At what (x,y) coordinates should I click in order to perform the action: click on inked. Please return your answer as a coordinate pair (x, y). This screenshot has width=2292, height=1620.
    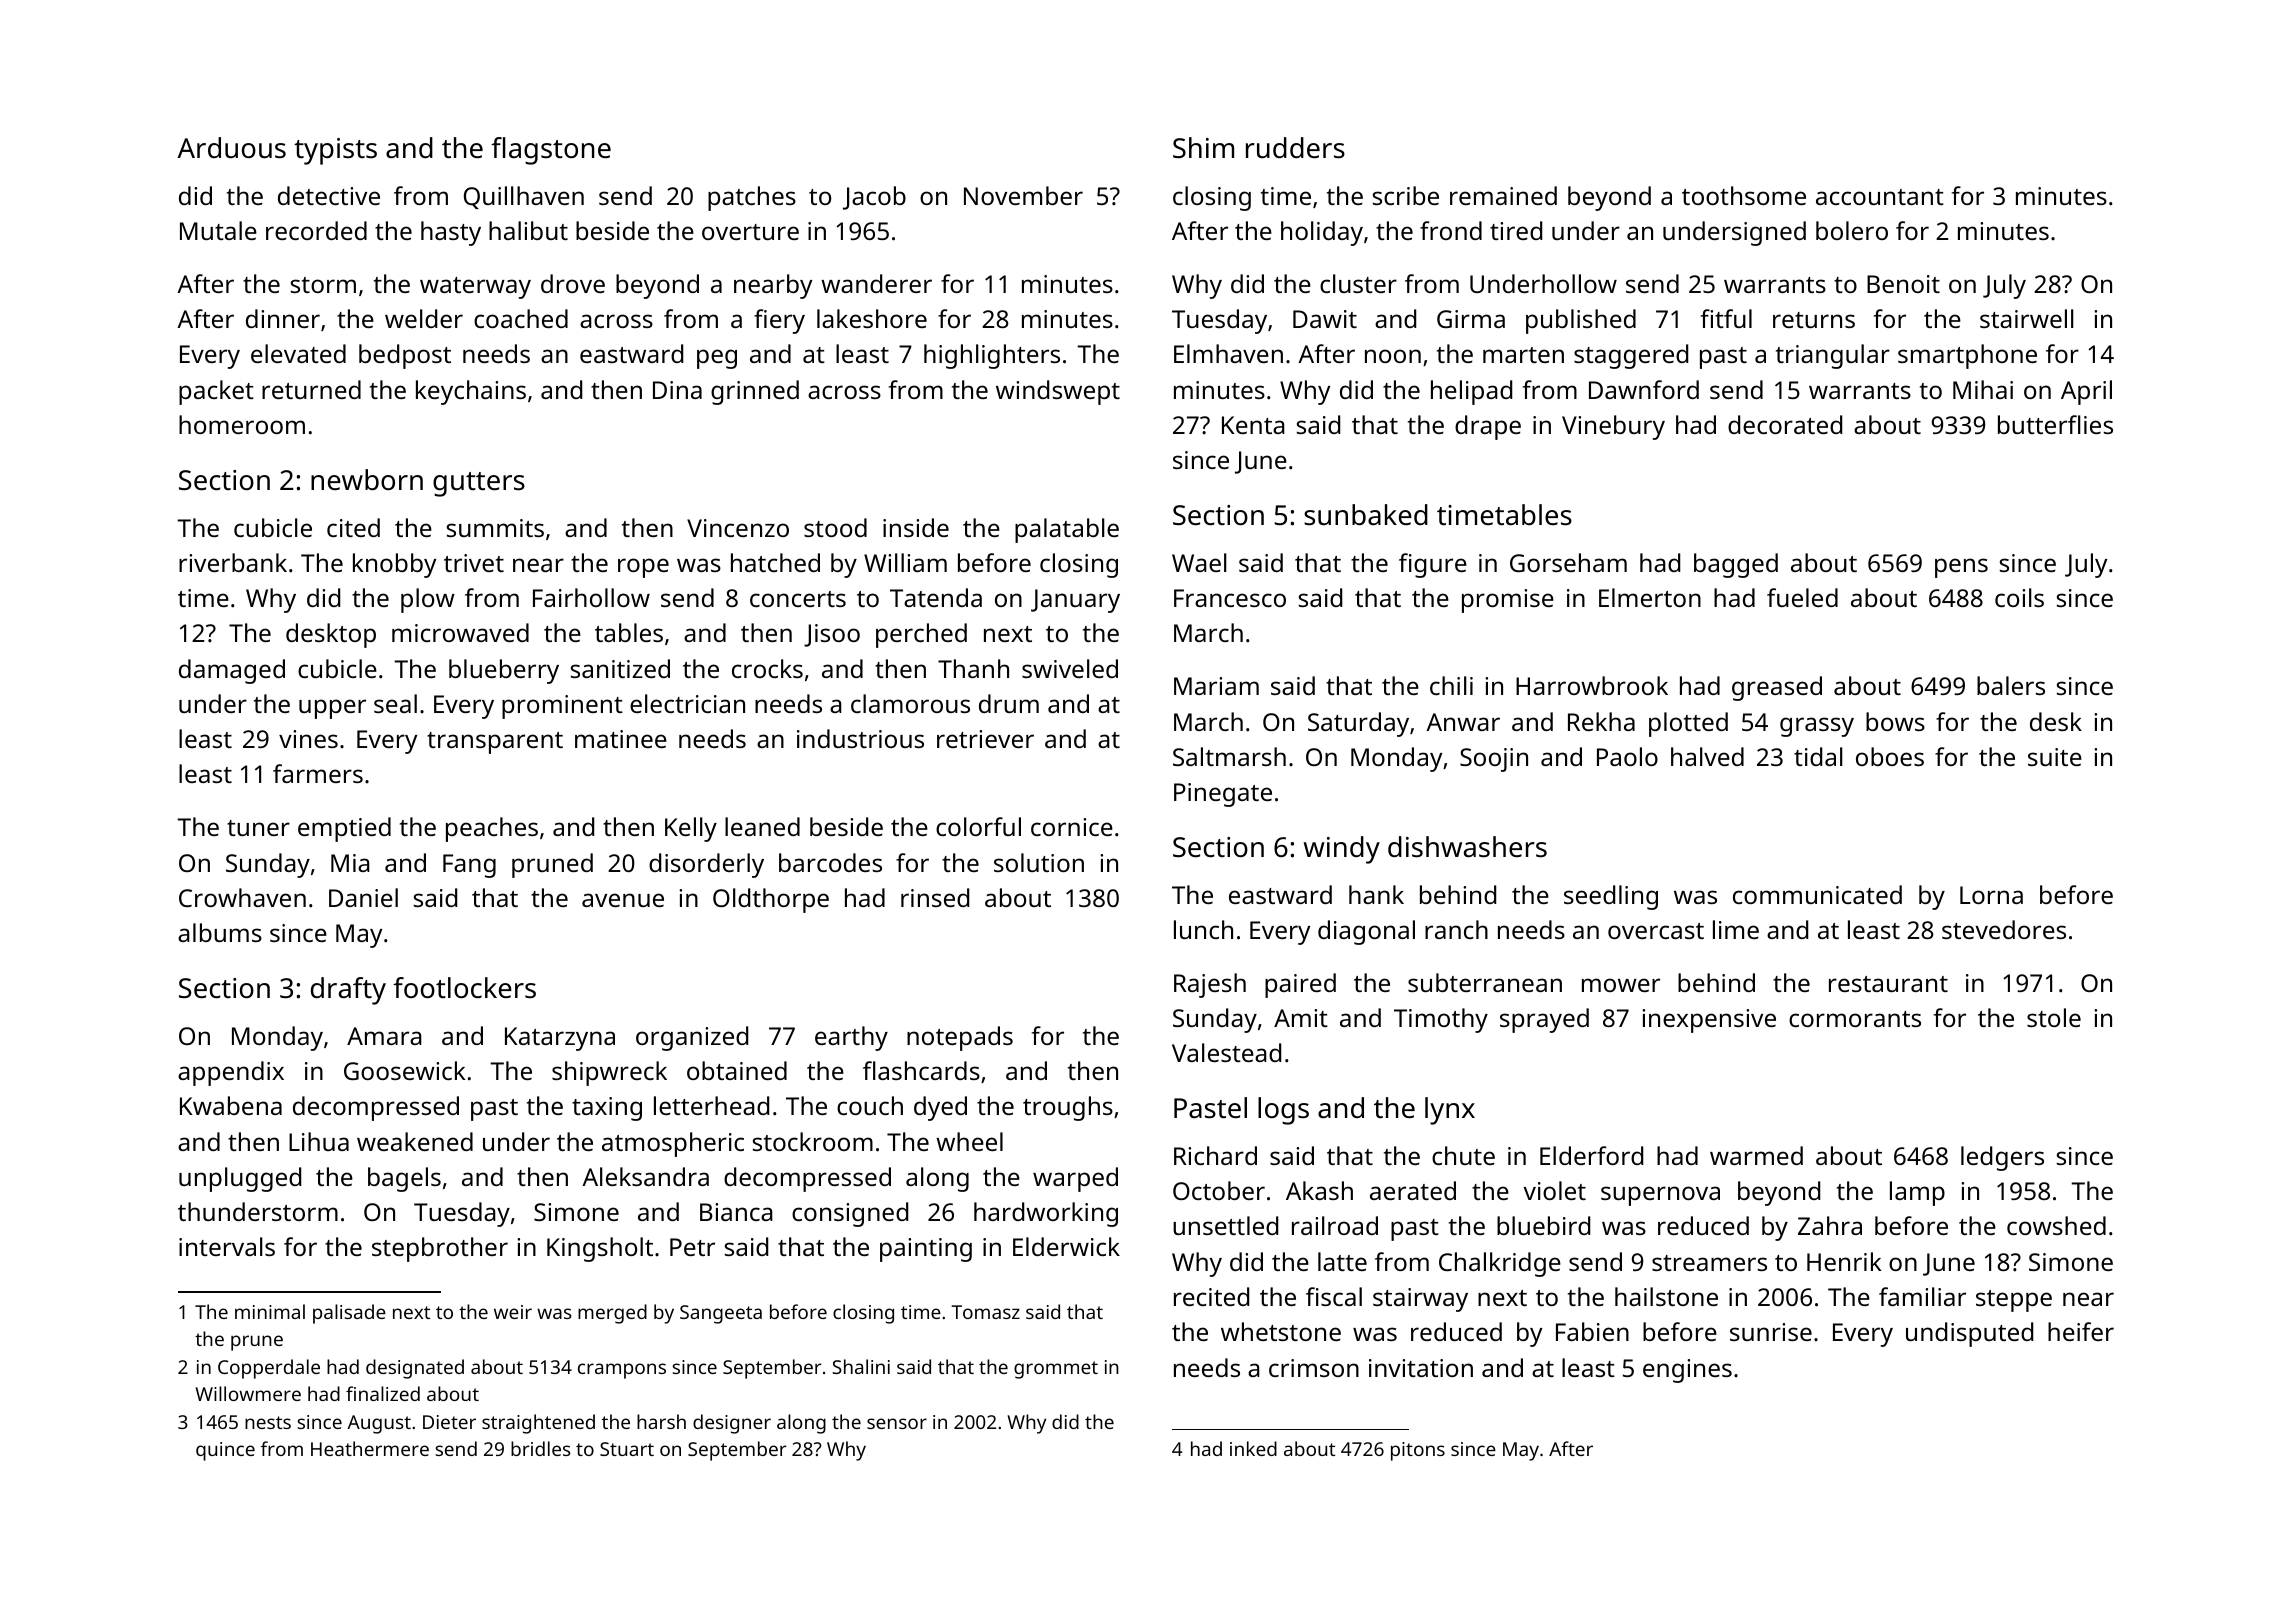
    Looking at the image, I should click on (1253, 1448).
